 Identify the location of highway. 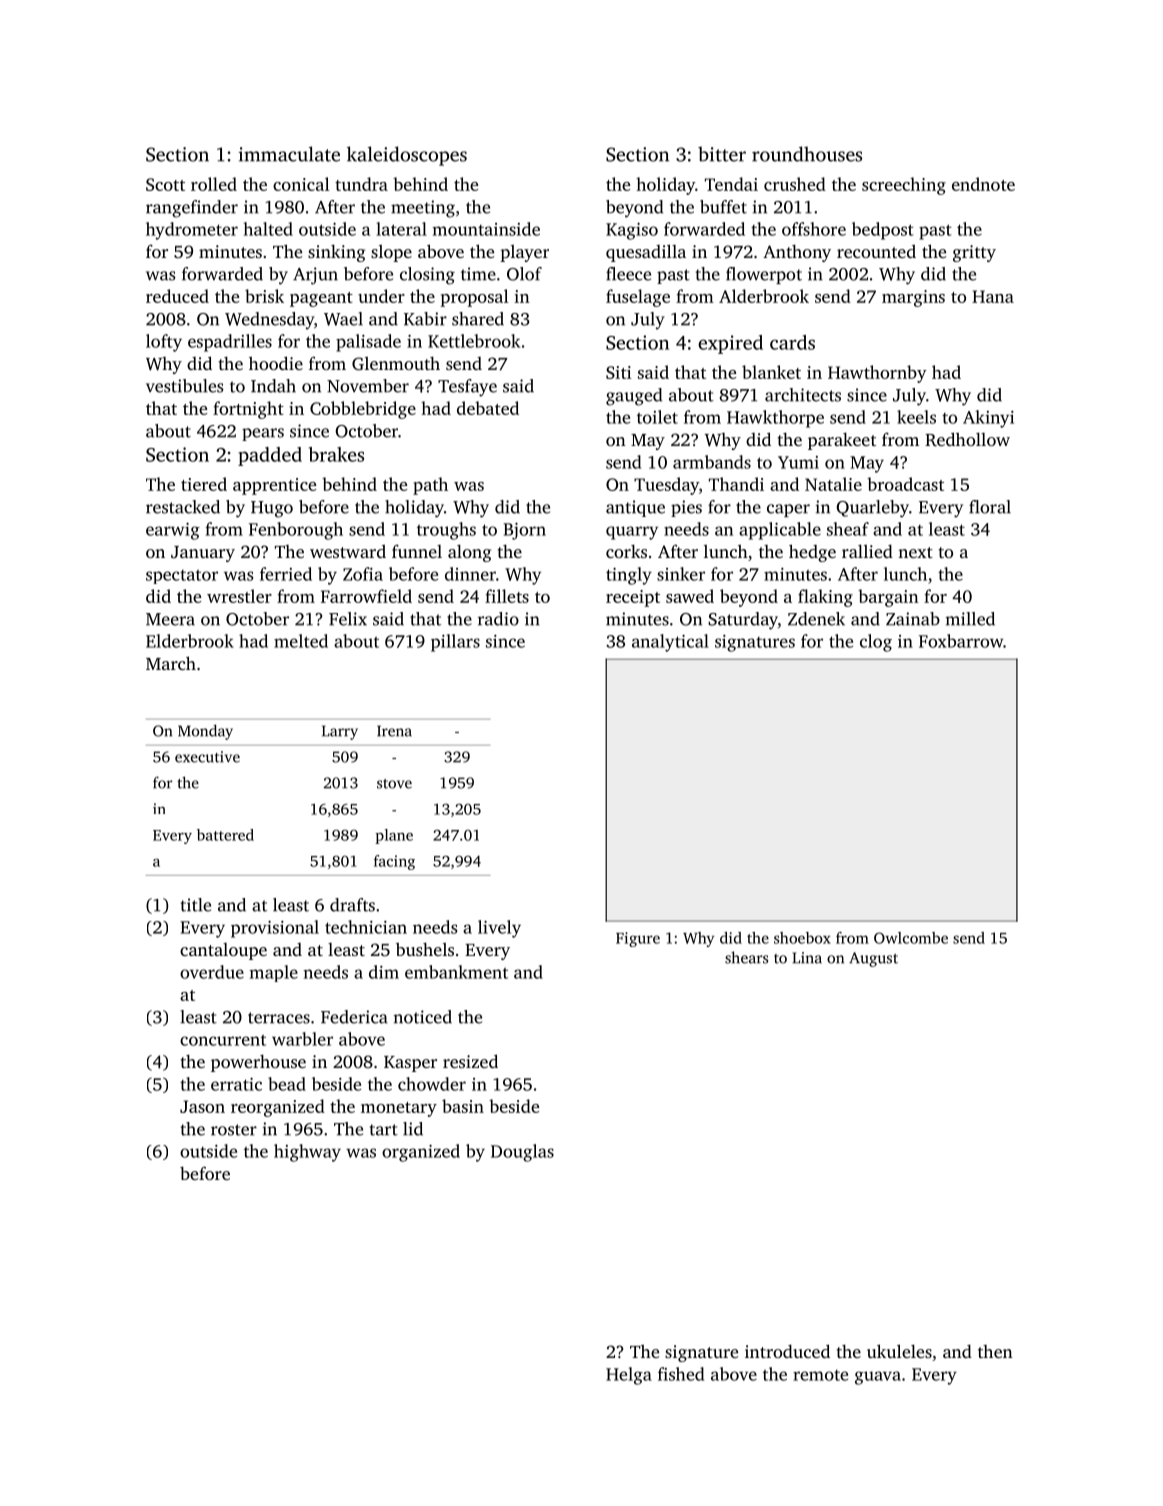
(307, 1153).
